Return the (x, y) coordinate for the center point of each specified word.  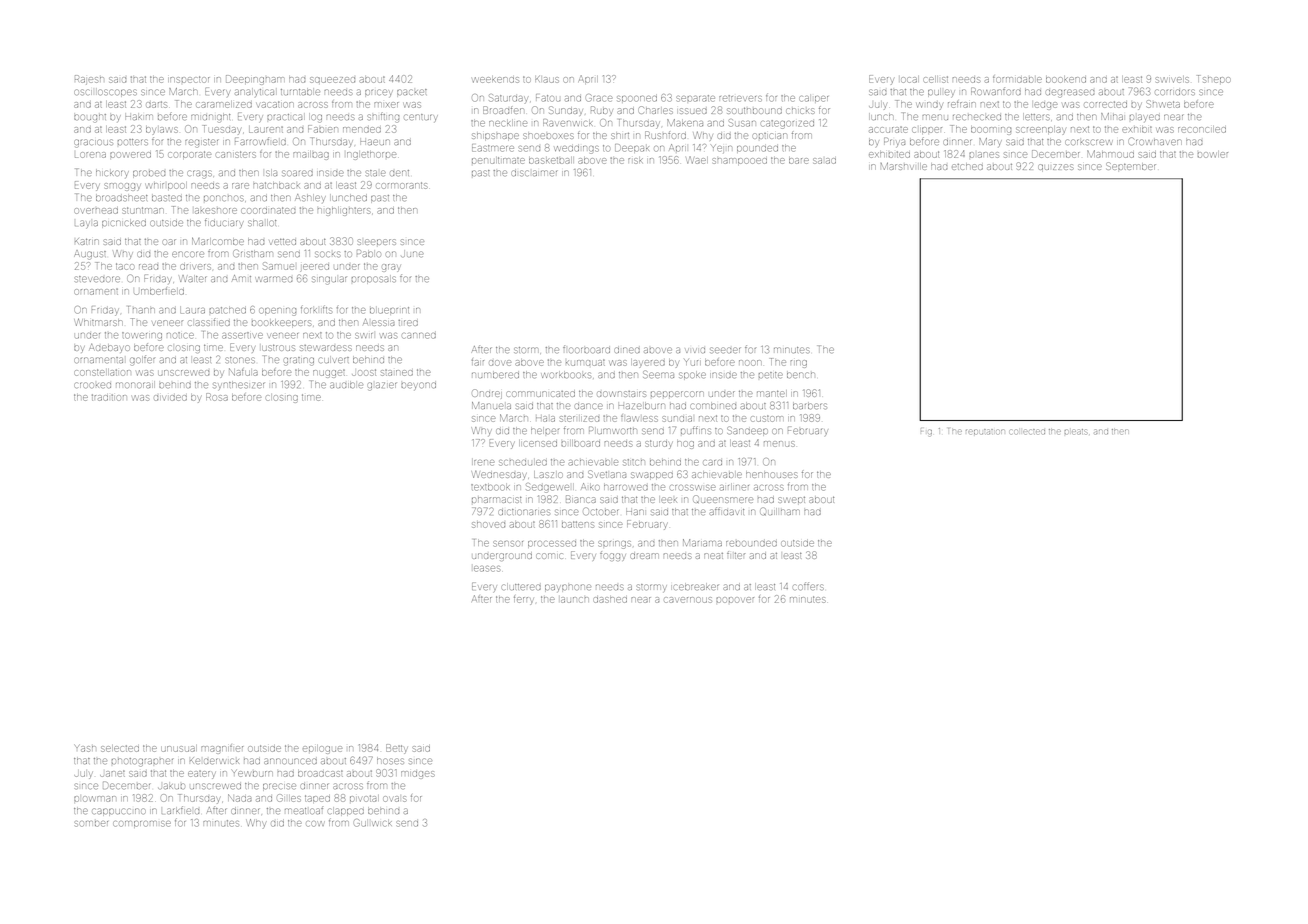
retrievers (740, 98)
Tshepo (1214, 79)
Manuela (491, 405)
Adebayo (109, 347)
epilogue (322, 750)
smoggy (122, 187)
